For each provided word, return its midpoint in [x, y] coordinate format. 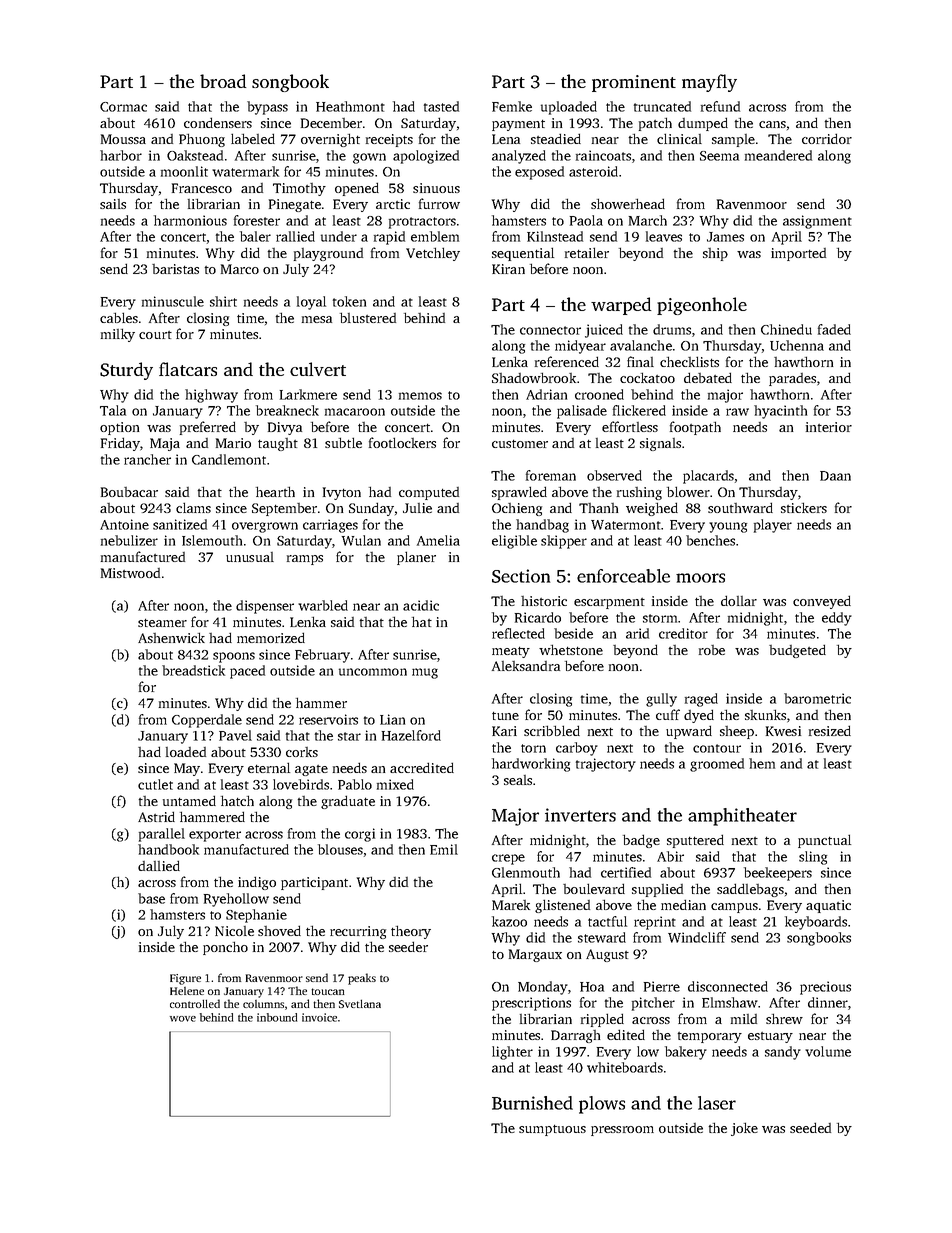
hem [762, 763]
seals [518, 780]
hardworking [531, 765]
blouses [340, 849]
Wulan [361, 540]
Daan [835, 476]
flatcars [188, 369]
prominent [634, 83]
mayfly [709, 83]
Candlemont [229, 459]
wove [183, 1019]
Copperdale [207, 721]
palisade [582, 412]
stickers [804, 507]
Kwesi [783, 731]
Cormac [123, 107]
